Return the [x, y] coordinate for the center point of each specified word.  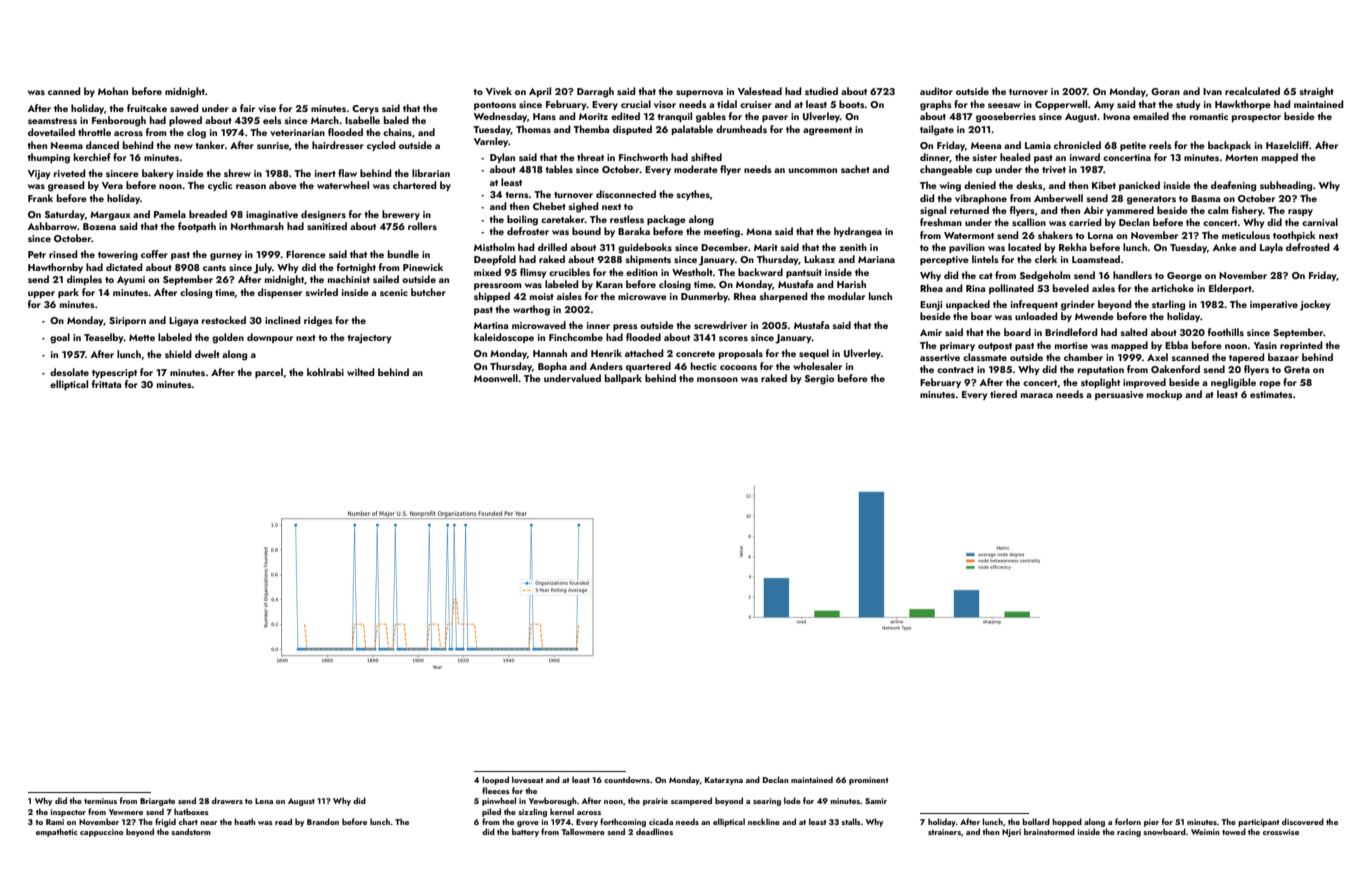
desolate [69, 372]
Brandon [323, 821]
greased [66, 186]
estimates [1271, 394]
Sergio [819, 380]
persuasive [1119, 395]
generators [1151, 200]
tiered [1003, 394]
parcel [269, 373]
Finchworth [643, 157]
